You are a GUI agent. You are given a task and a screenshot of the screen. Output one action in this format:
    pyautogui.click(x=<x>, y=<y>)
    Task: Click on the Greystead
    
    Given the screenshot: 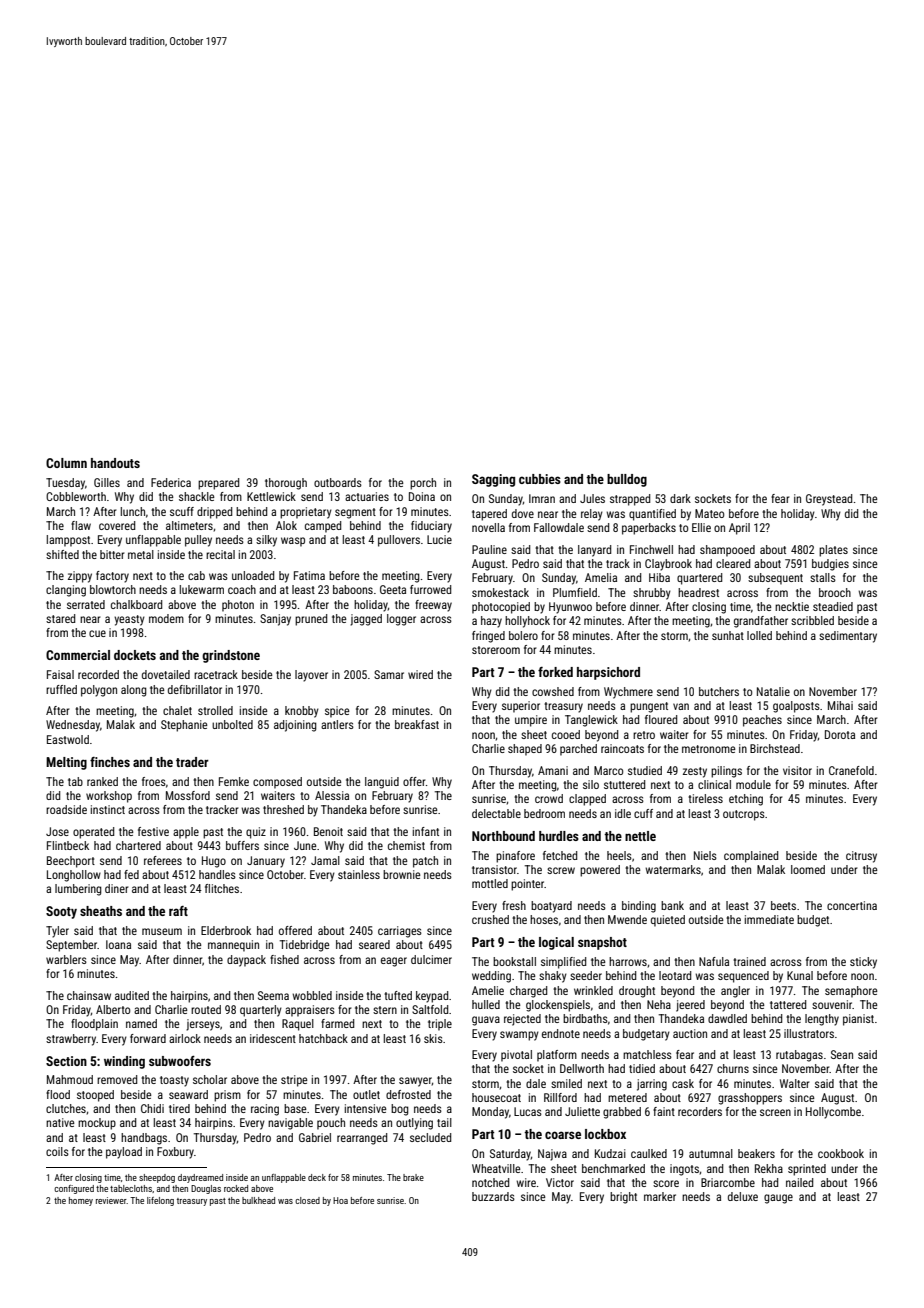 What is the action you would take?
    pyautogui.click(x=829, y=500)
